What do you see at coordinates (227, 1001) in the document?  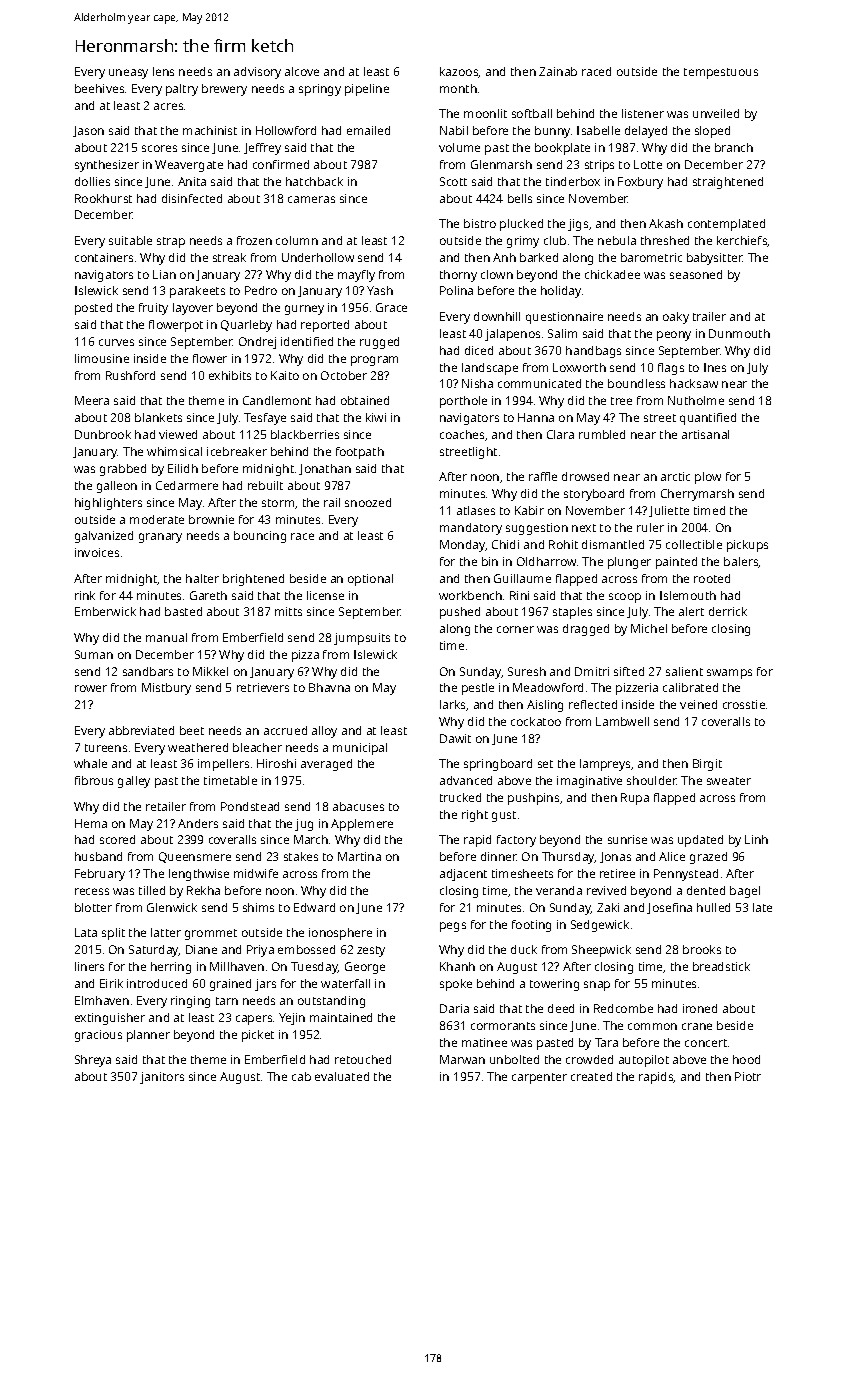 I see `tarn` at bounding box center [227, 1001].
